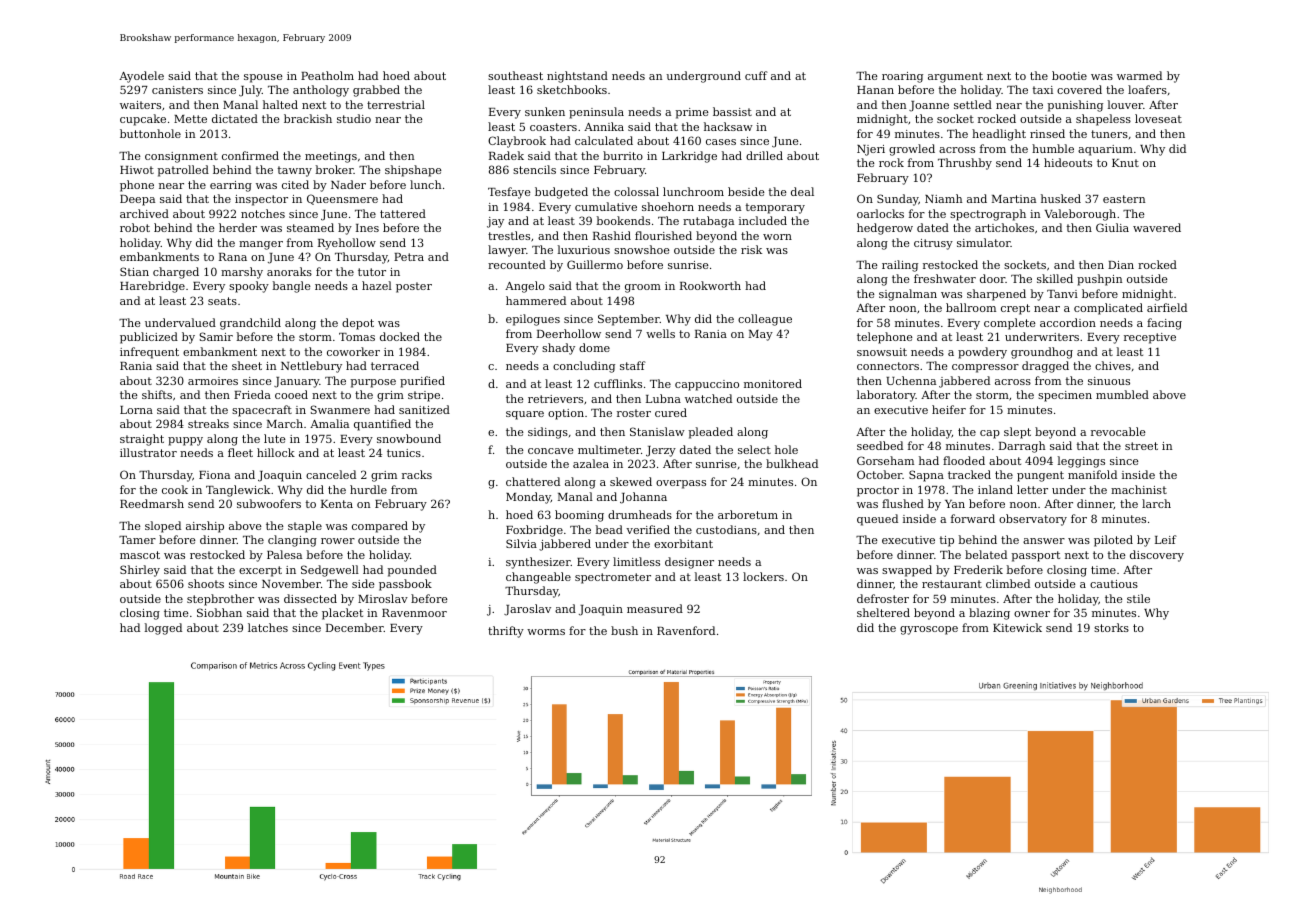 The width and height of the page is (1308, 924). Describe the element at coordinates (1112, 227) in the page. I see `Giulia` at that location.
